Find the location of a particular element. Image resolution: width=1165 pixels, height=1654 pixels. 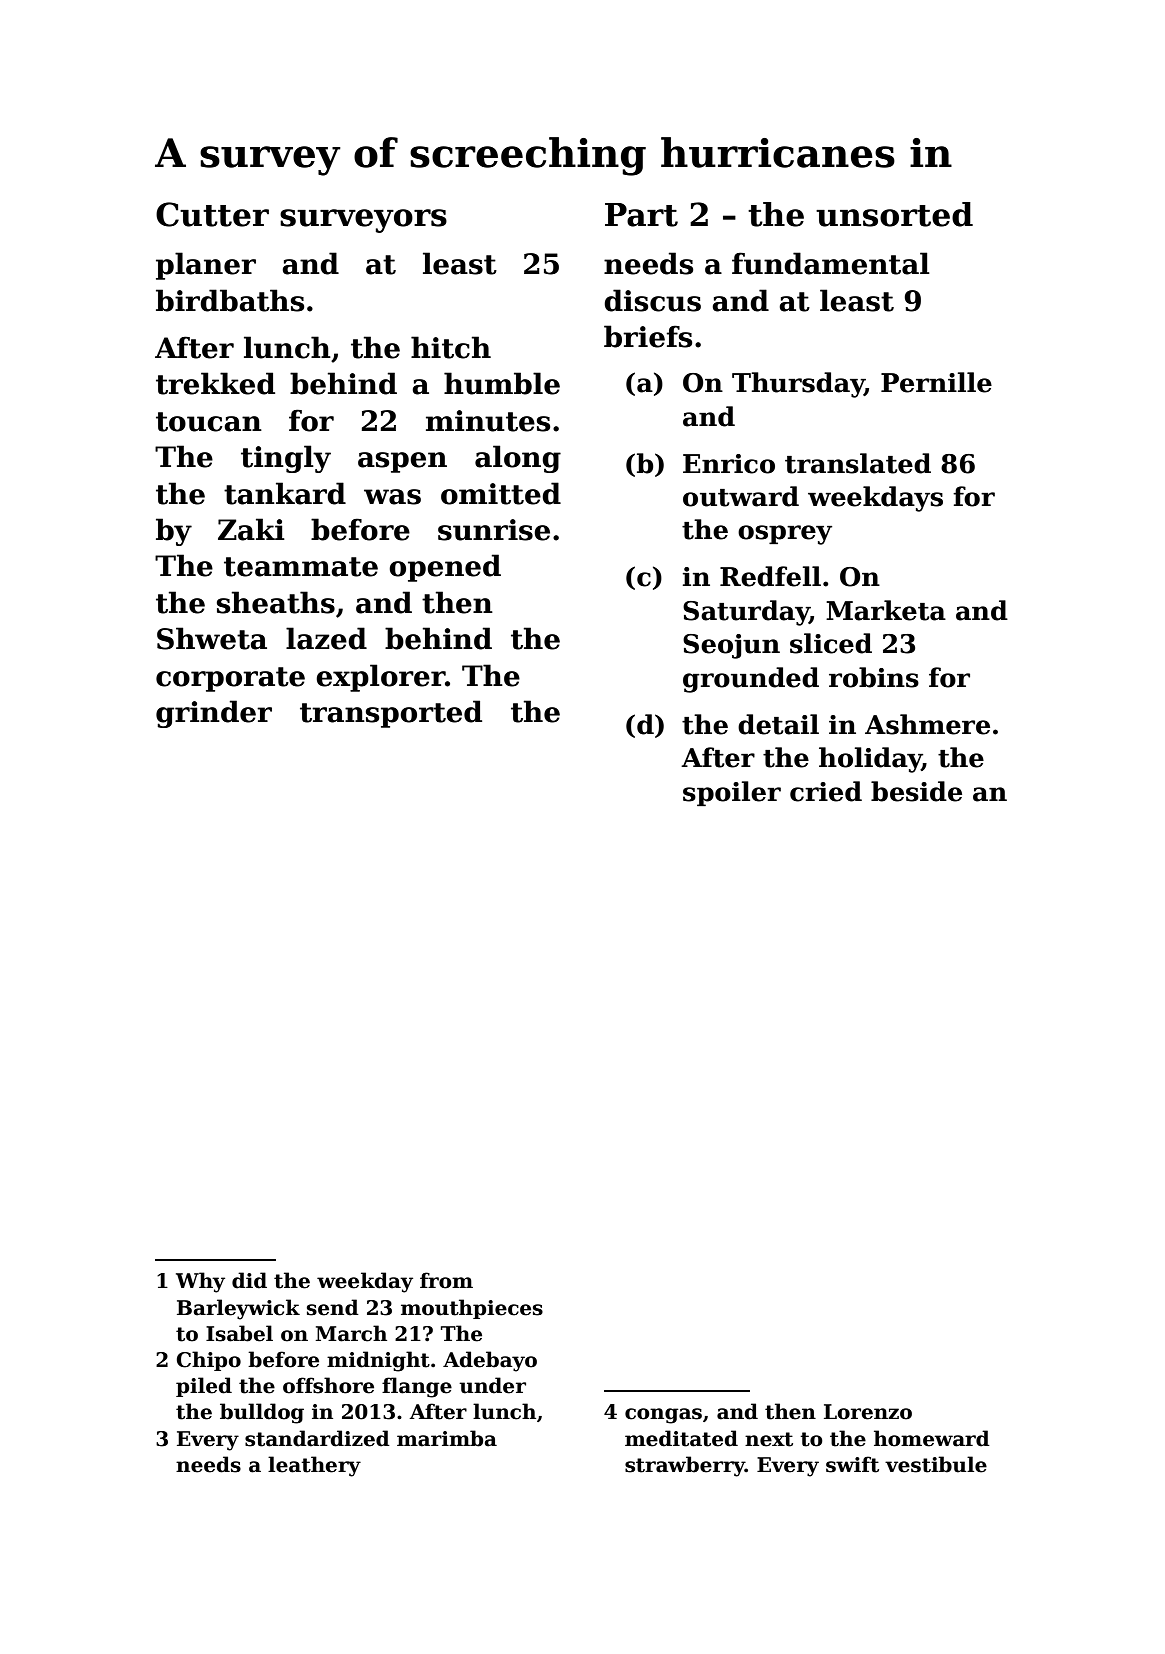

marimba is located at coordinates (447, 1438).
